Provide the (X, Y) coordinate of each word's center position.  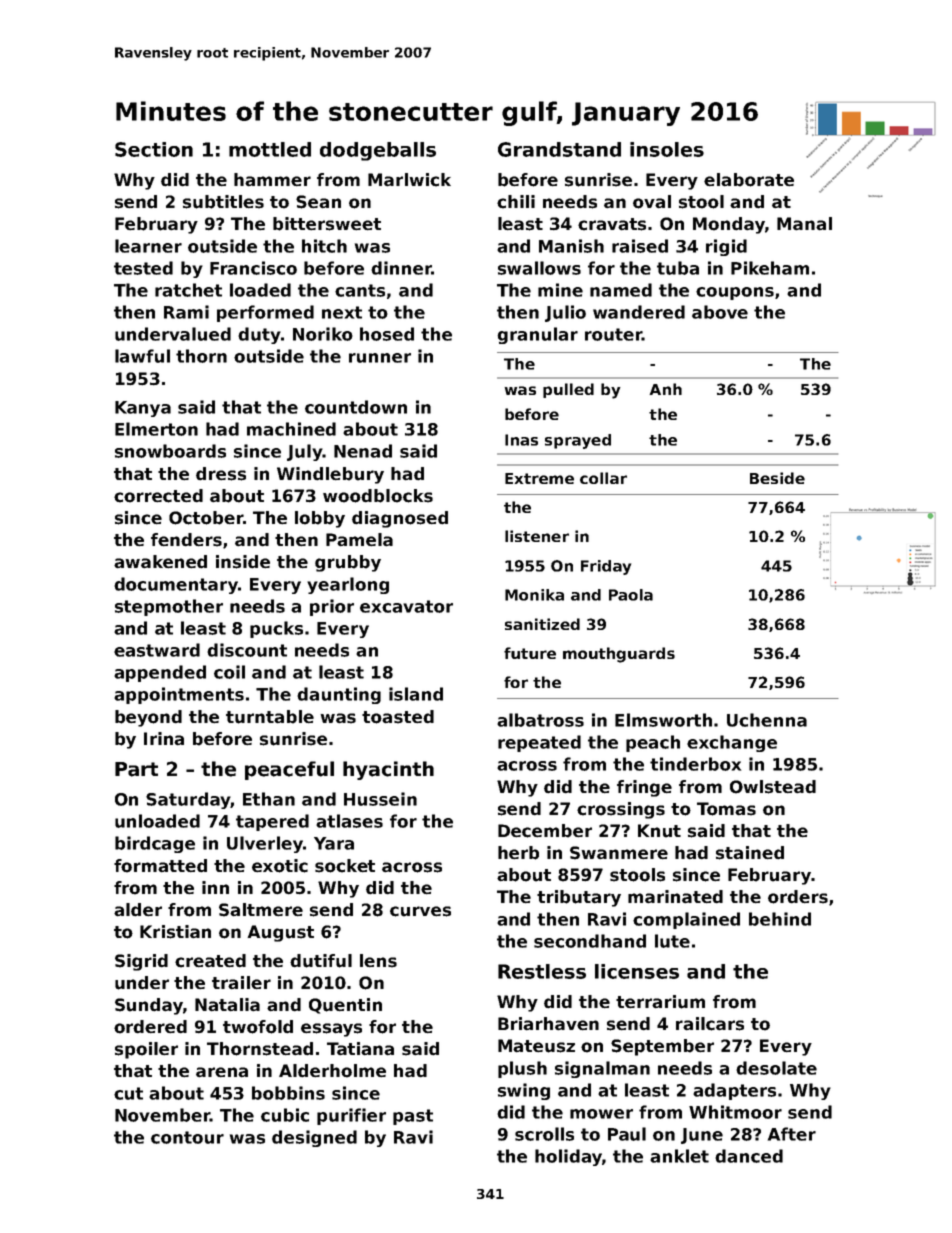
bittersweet (327, 224)
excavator (406, 606)
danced (749, 1156)
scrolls (544, 1134)
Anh (665, 389)
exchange (732, 743)
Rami (186, 312)
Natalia (227, 1005)
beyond (148, 718)
